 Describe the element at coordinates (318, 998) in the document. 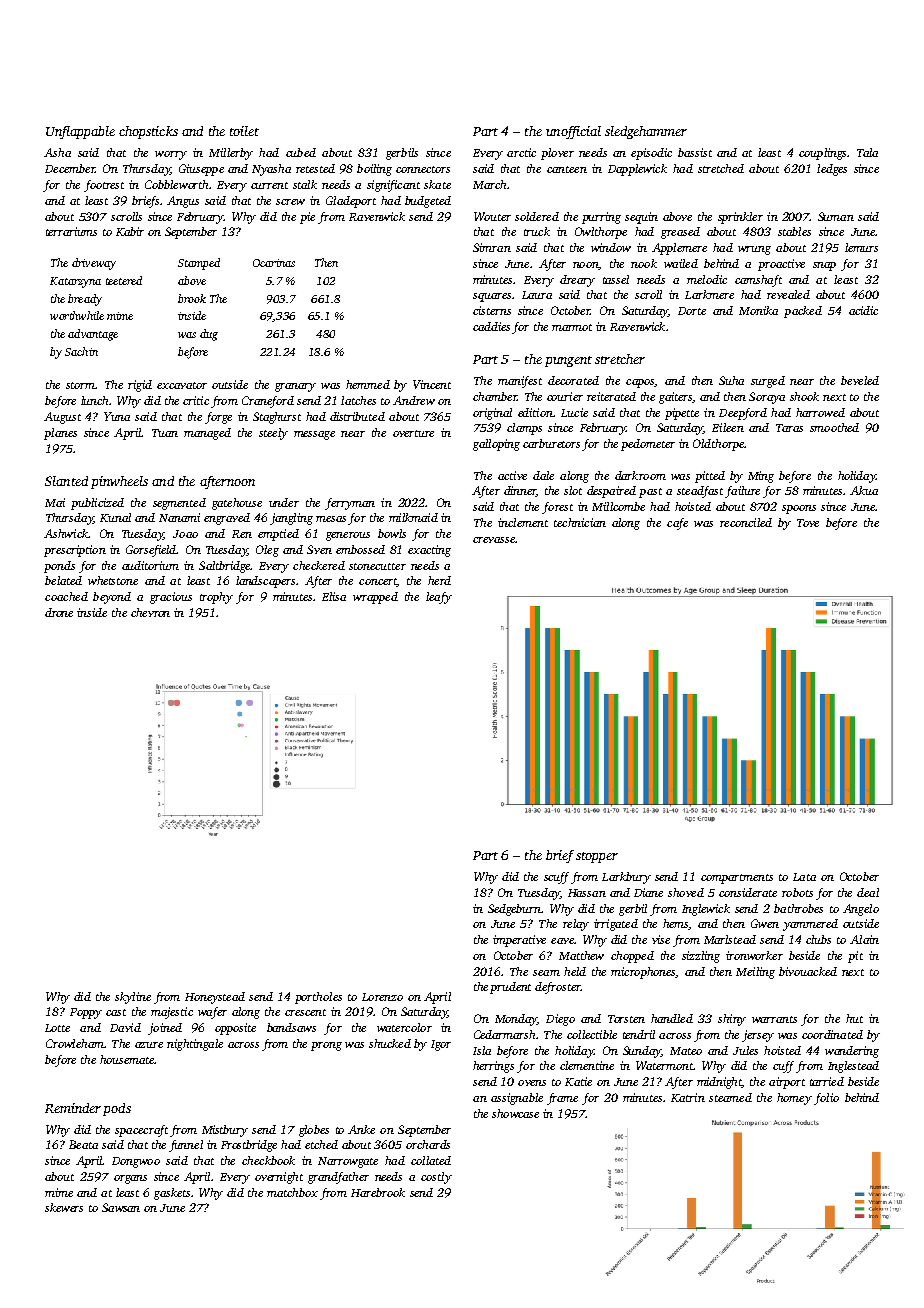

I see `portholes` at that location.
